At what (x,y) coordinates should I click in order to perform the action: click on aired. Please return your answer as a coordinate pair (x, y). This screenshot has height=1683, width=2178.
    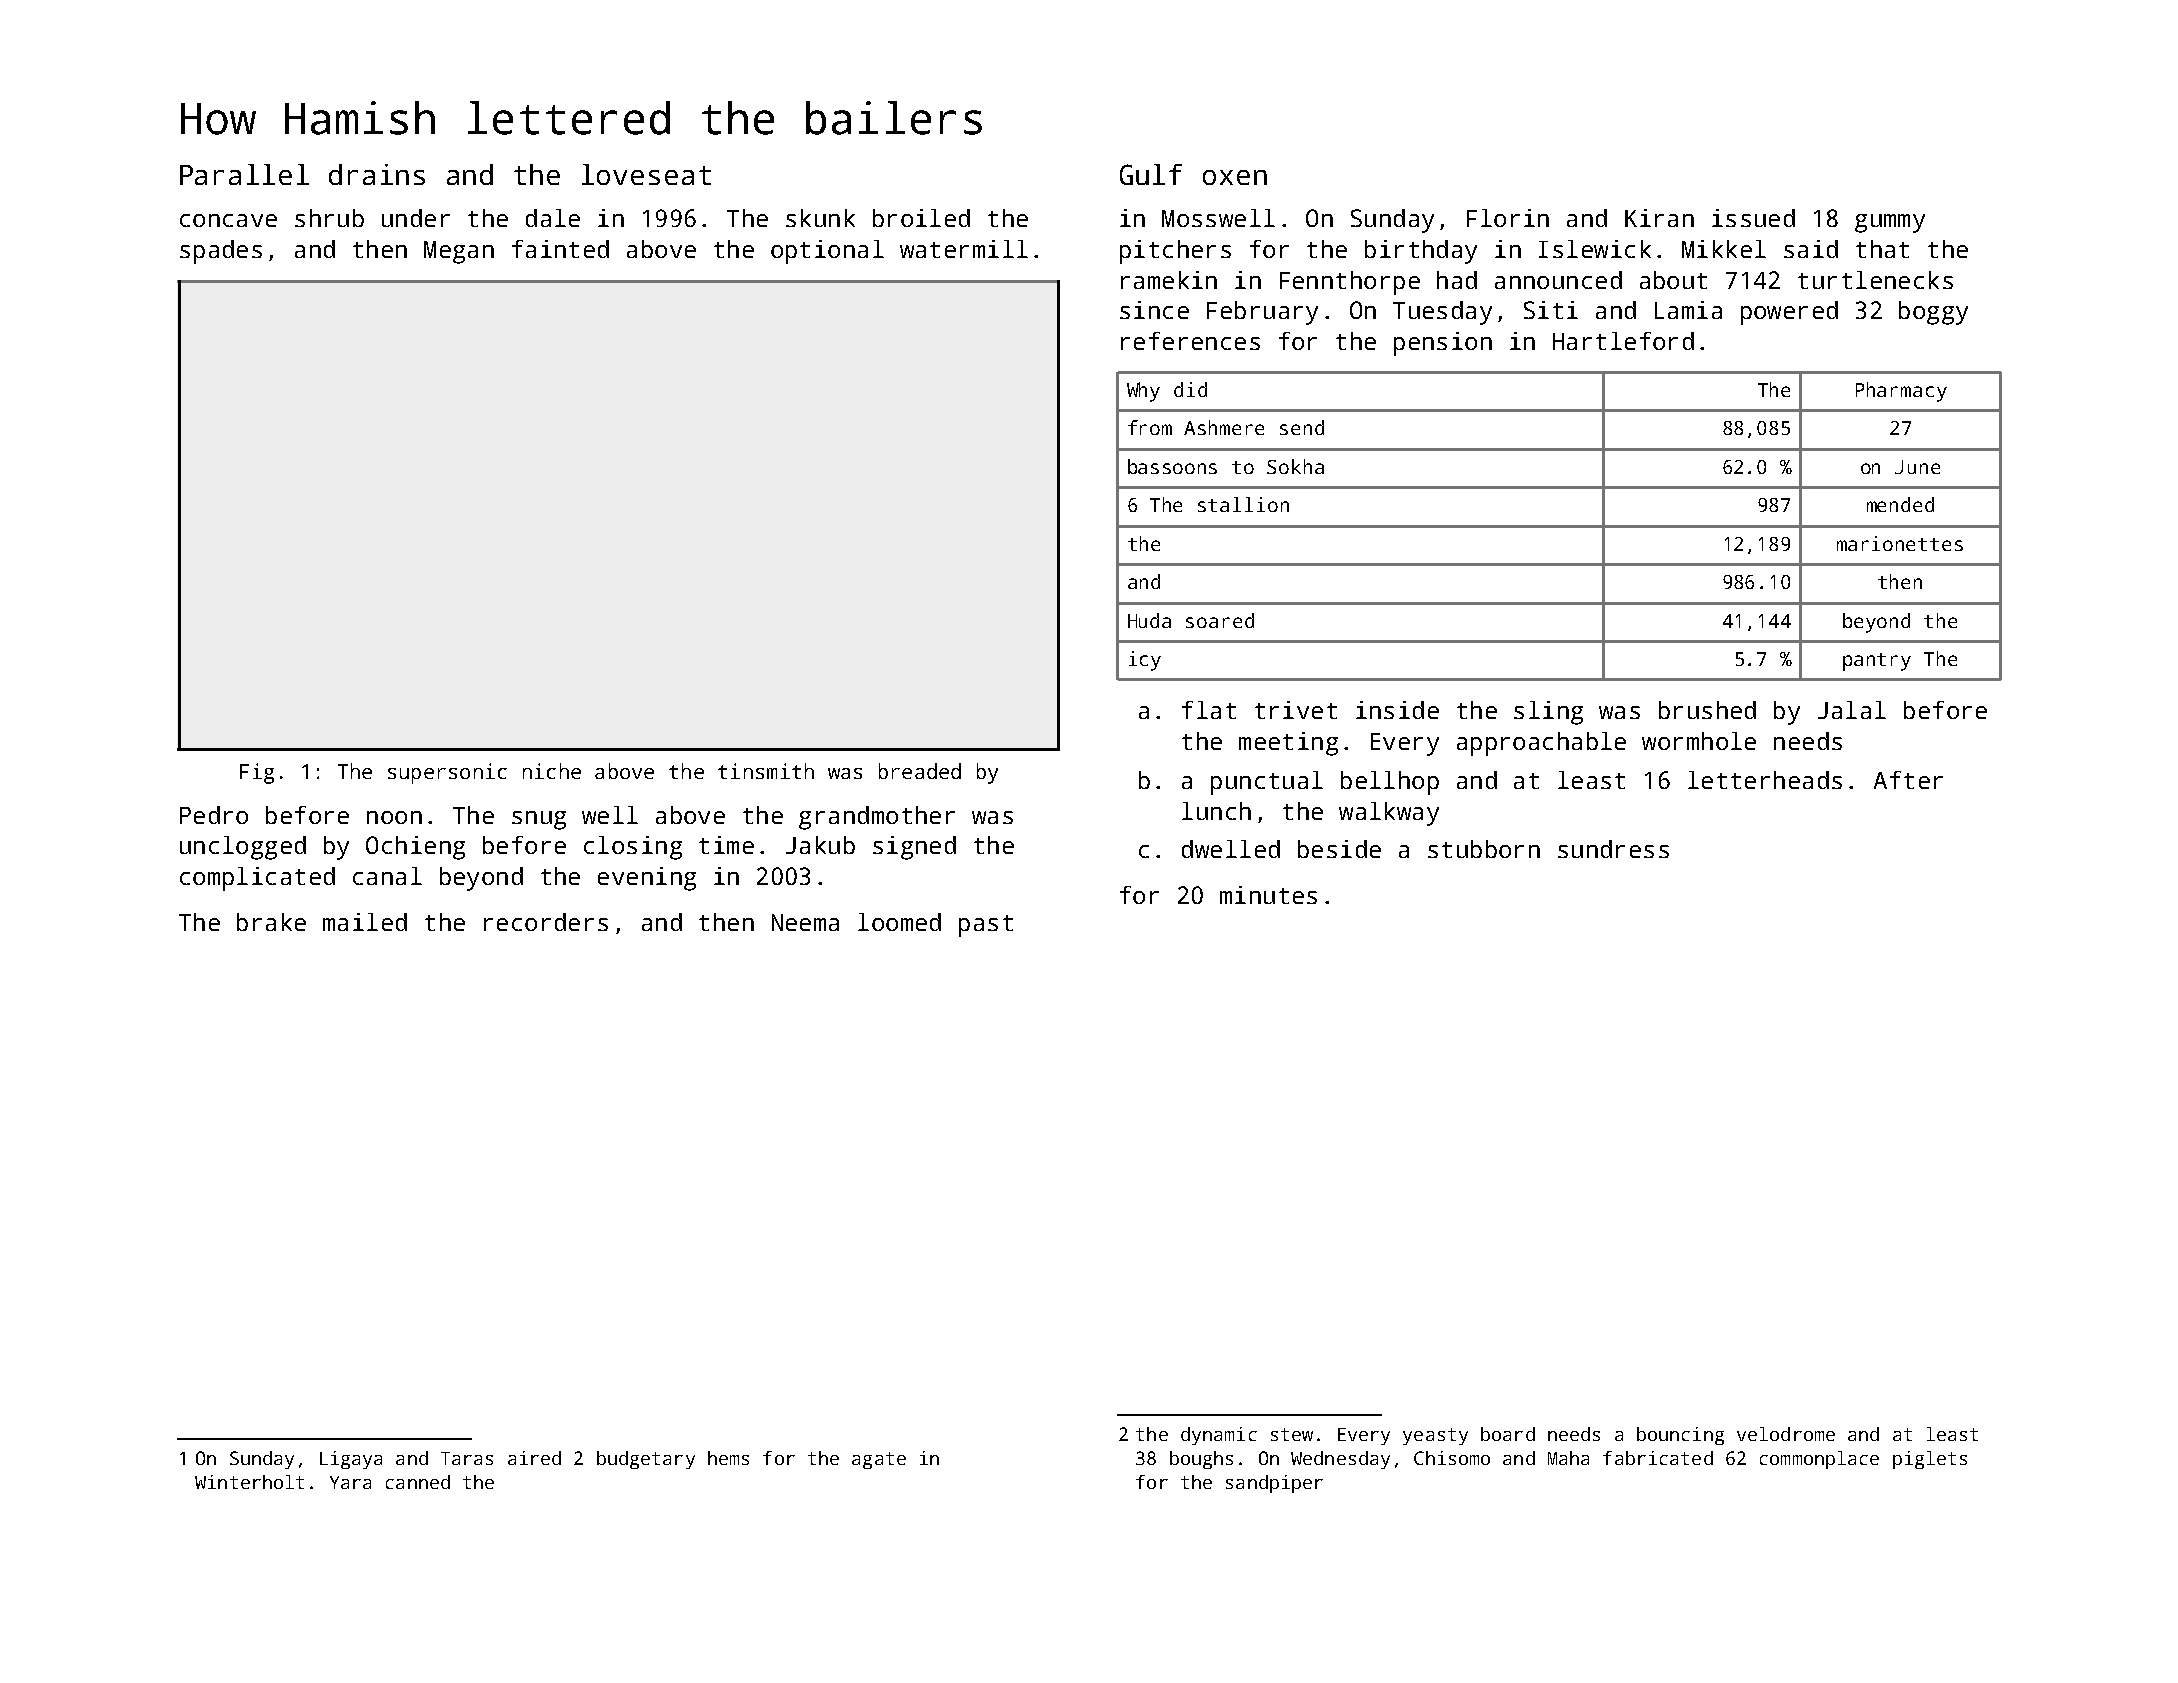
    Looking at the image, I should click on (534, 1458).
